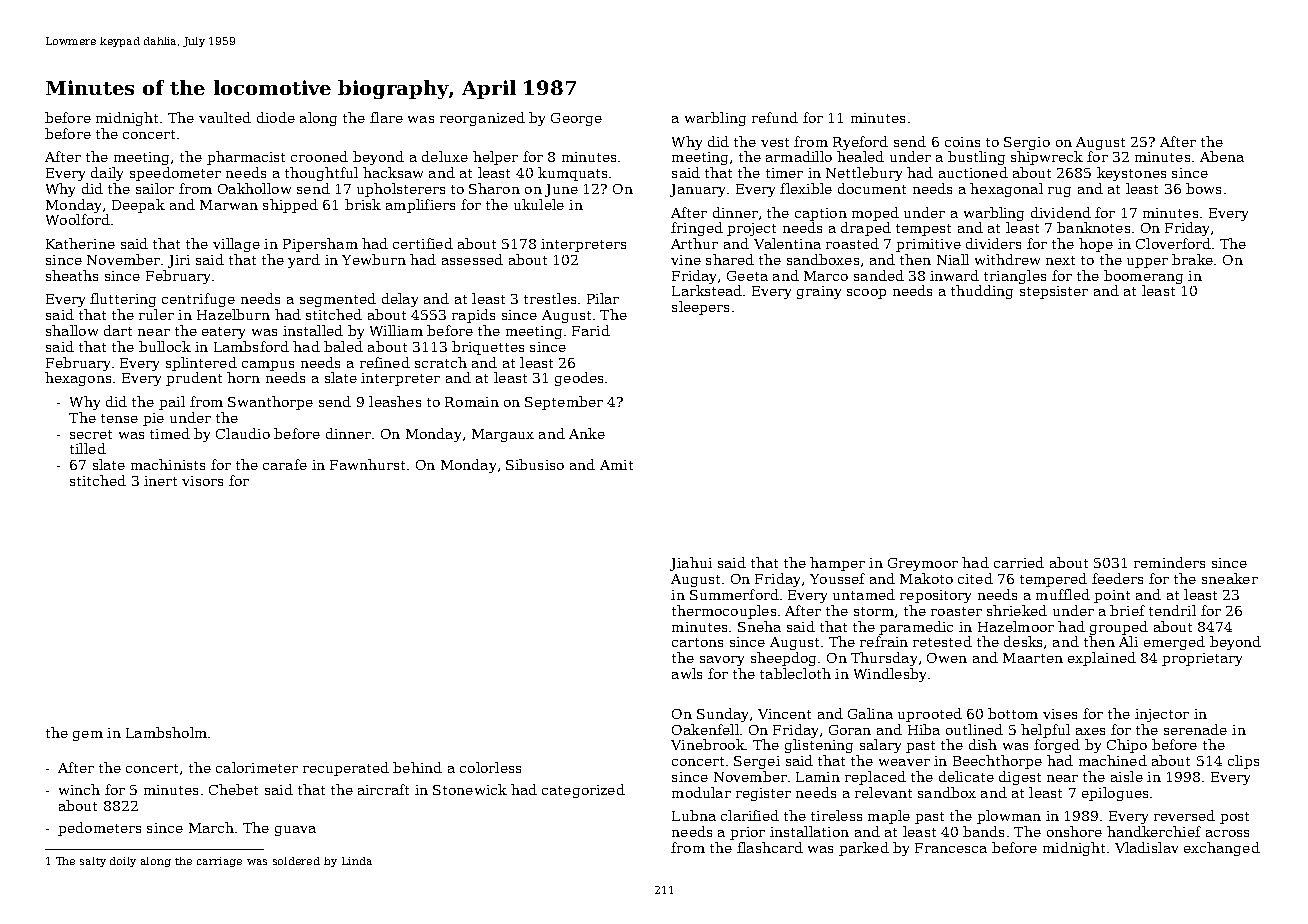  Describe the element at coordinates (1174, 643) in the screenshot. I see `emerged` at that location.
